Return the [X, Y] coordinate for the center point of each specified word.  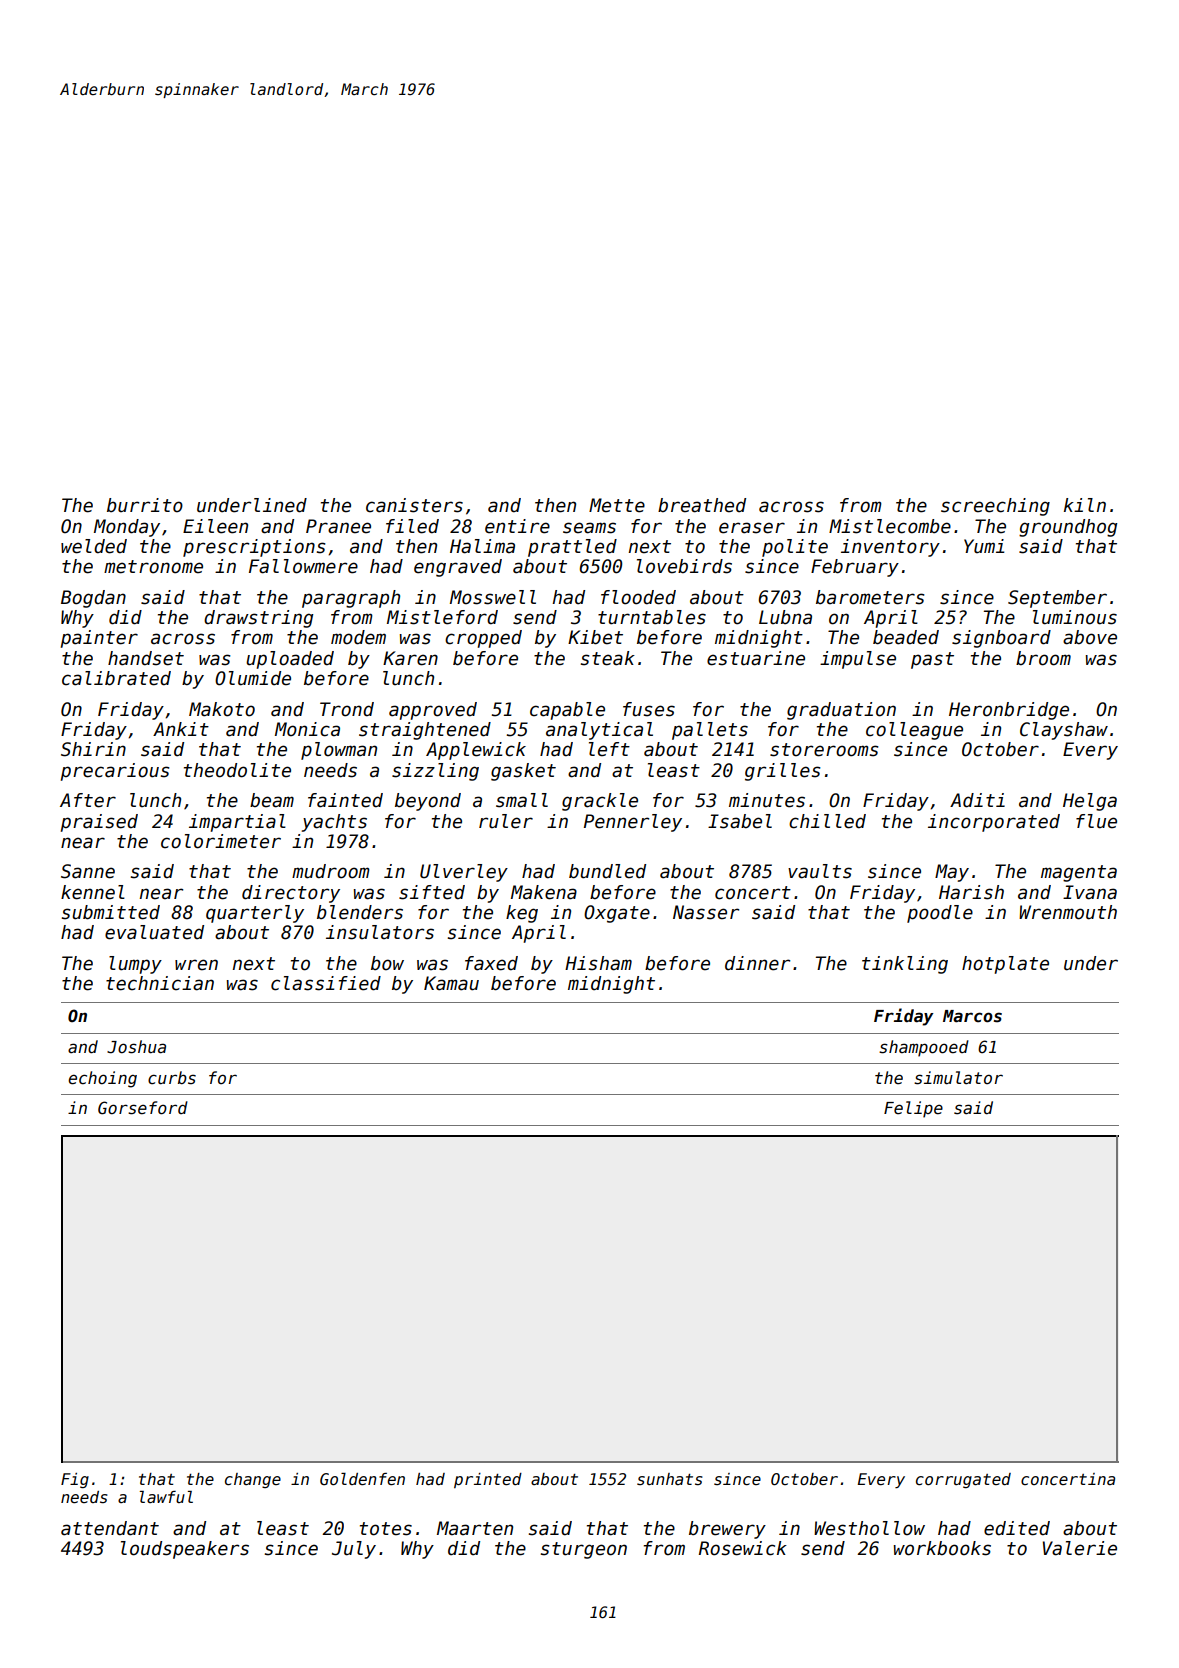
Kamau [451, 983]
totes [386, 1529]
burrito [145, 505]
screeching [995, 507]
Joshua [136, 1047]
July [354, 1550]
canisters [414, 505]
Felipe [913, 1109]
